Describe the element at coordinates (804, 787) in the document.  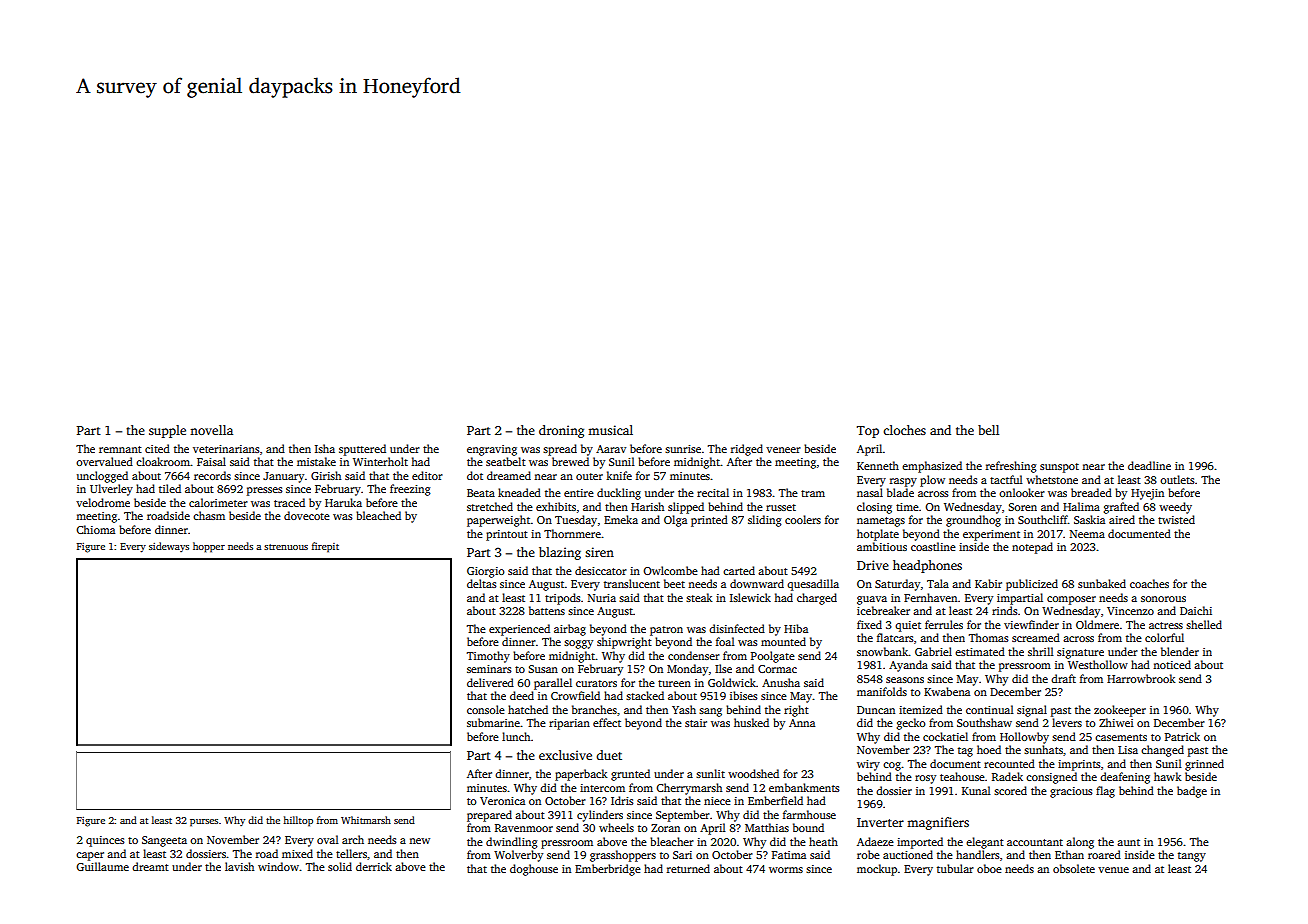
I see `embankments` at that location.
